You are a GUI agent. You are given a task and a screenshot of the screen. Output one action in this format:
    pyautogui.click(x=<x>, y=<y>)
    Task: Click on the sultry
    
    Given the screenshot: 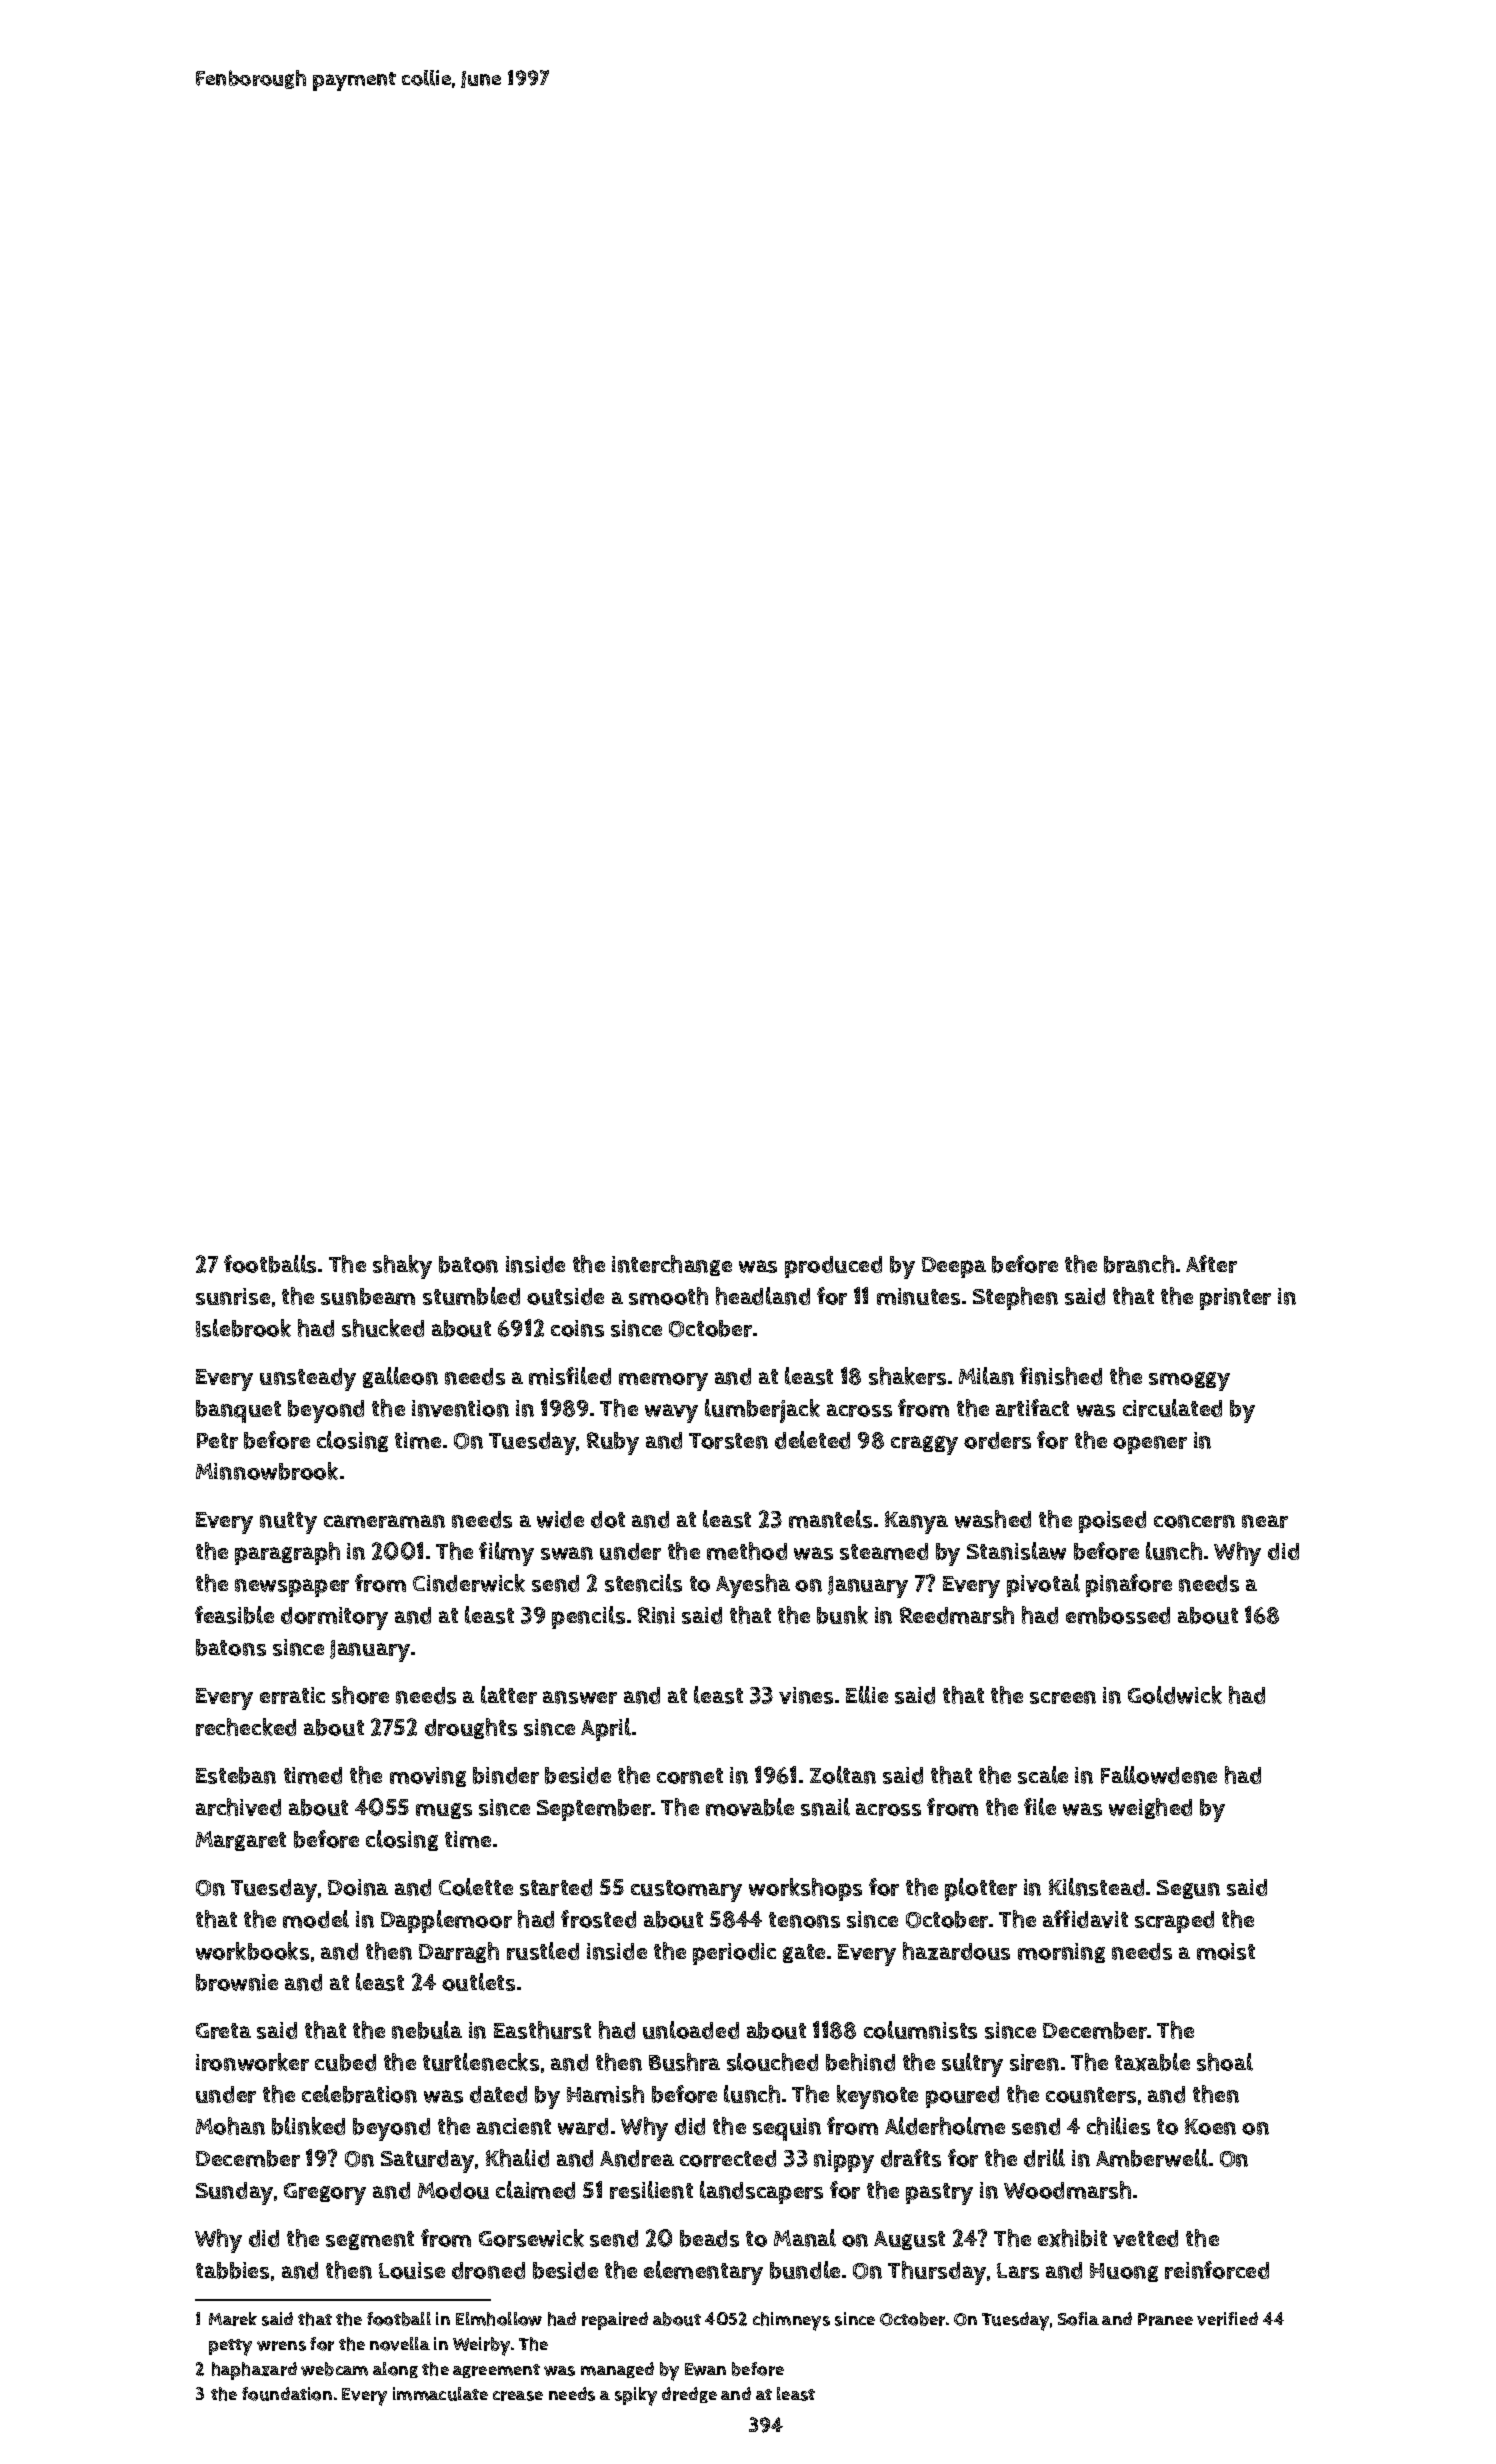 What is the action you would take?
    pyautogui.click(x=972, y=2065)
